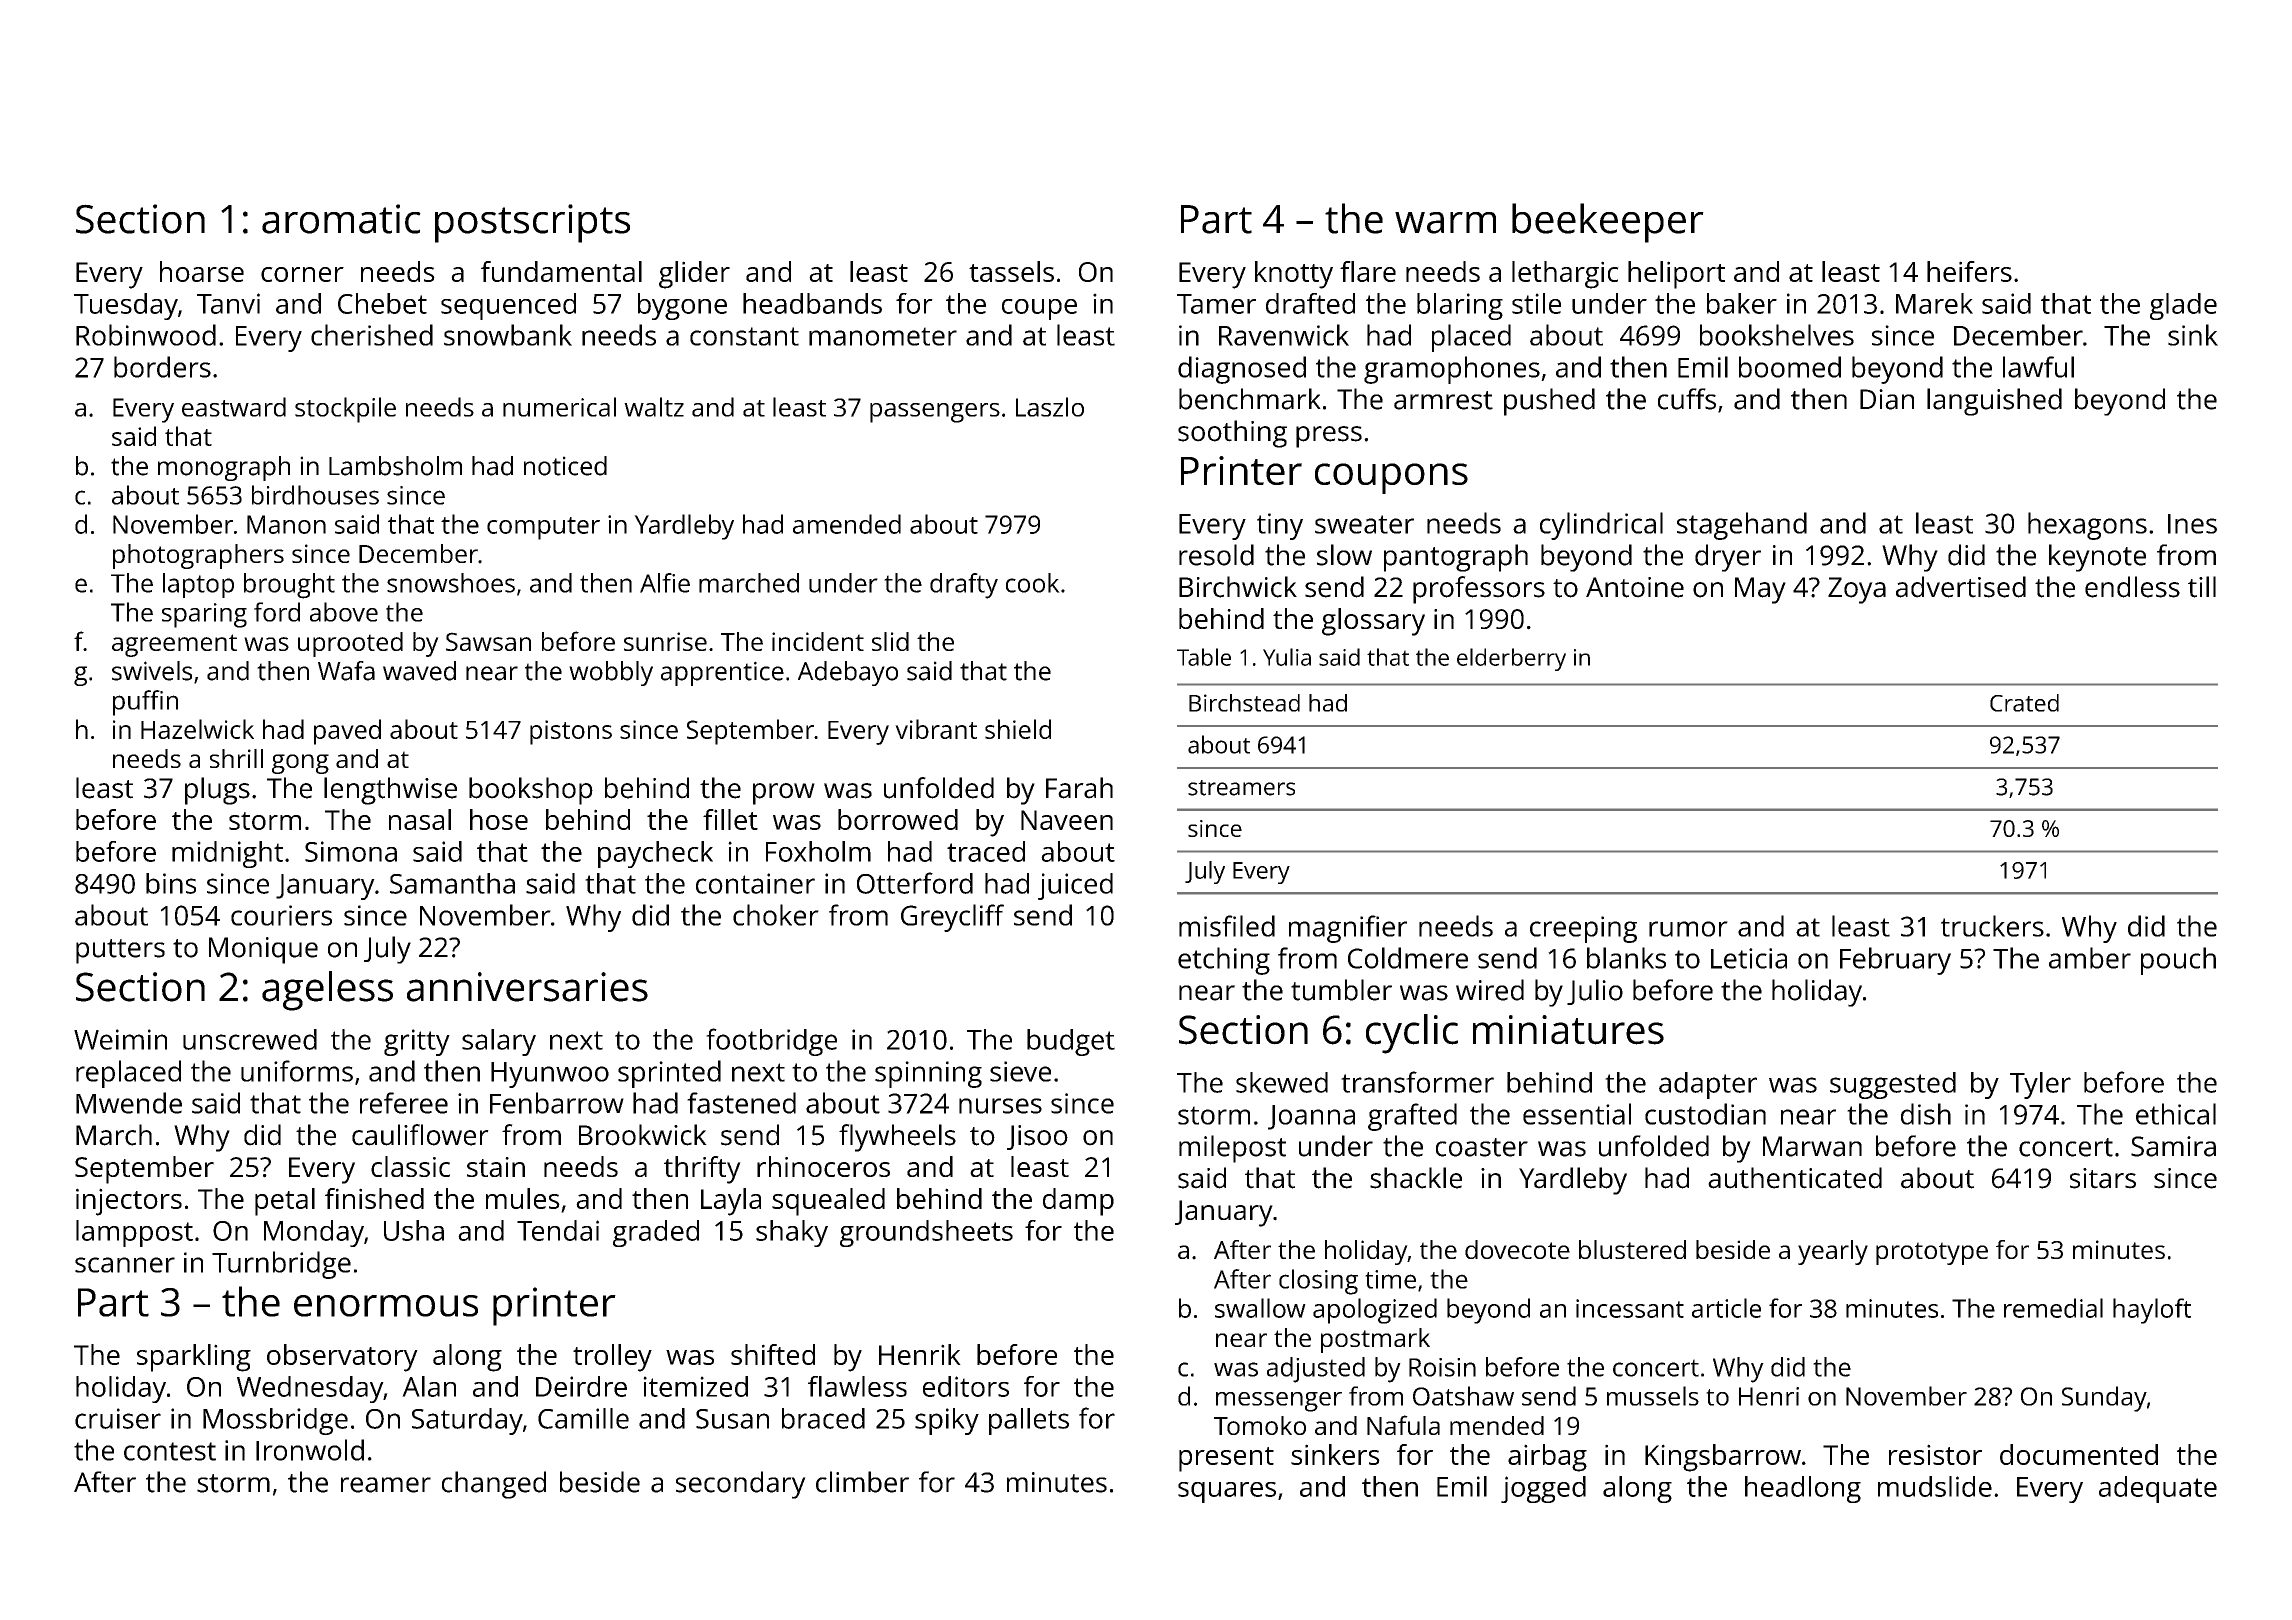 Image resolution: width=2292 pixels, height=1620 pixels. I want to click on groundsheets, so click(926, 1233).
